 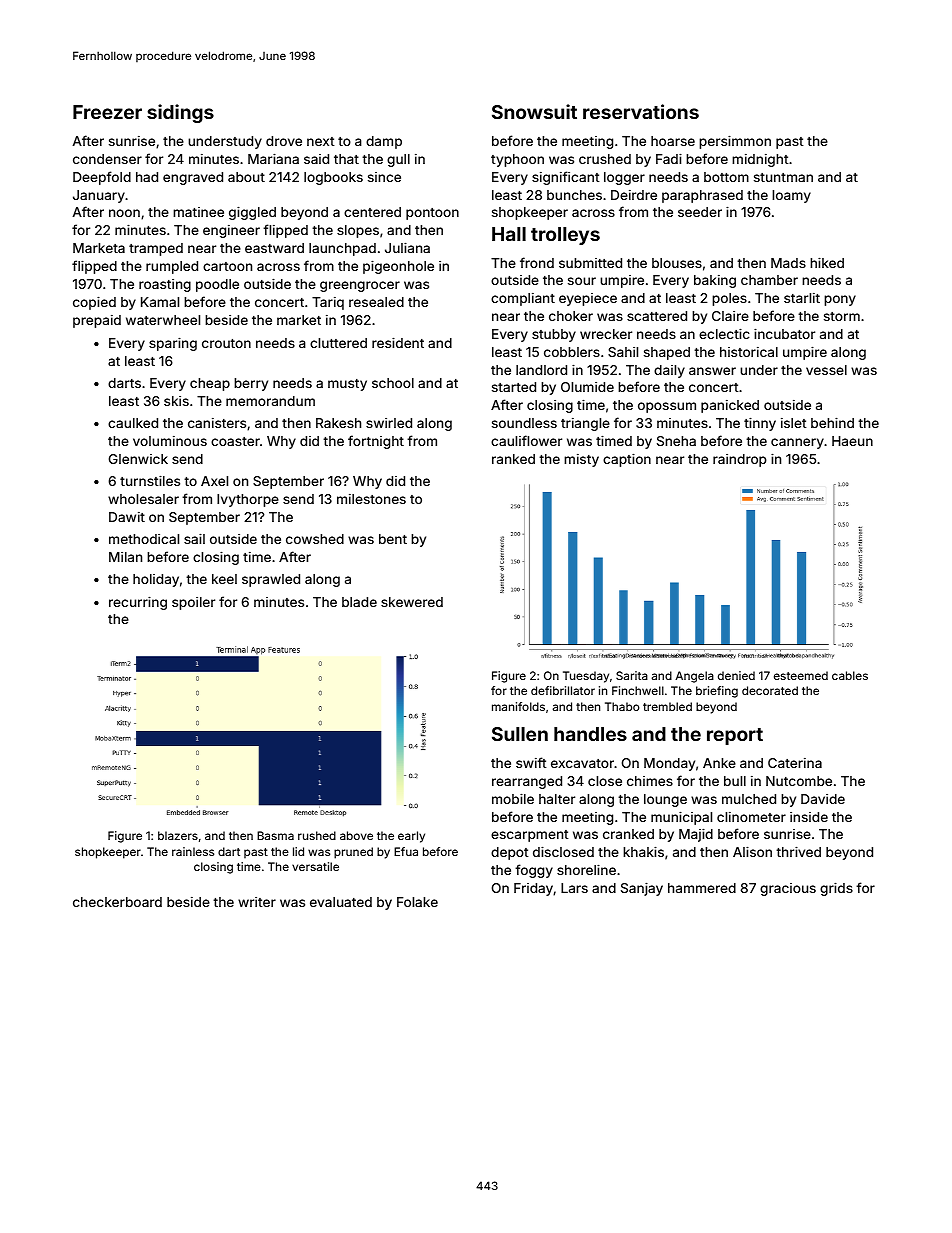 What do you see at coordinates (836, 889) in the screenshot?
I see `grids` at bounding box center [836, 889].
